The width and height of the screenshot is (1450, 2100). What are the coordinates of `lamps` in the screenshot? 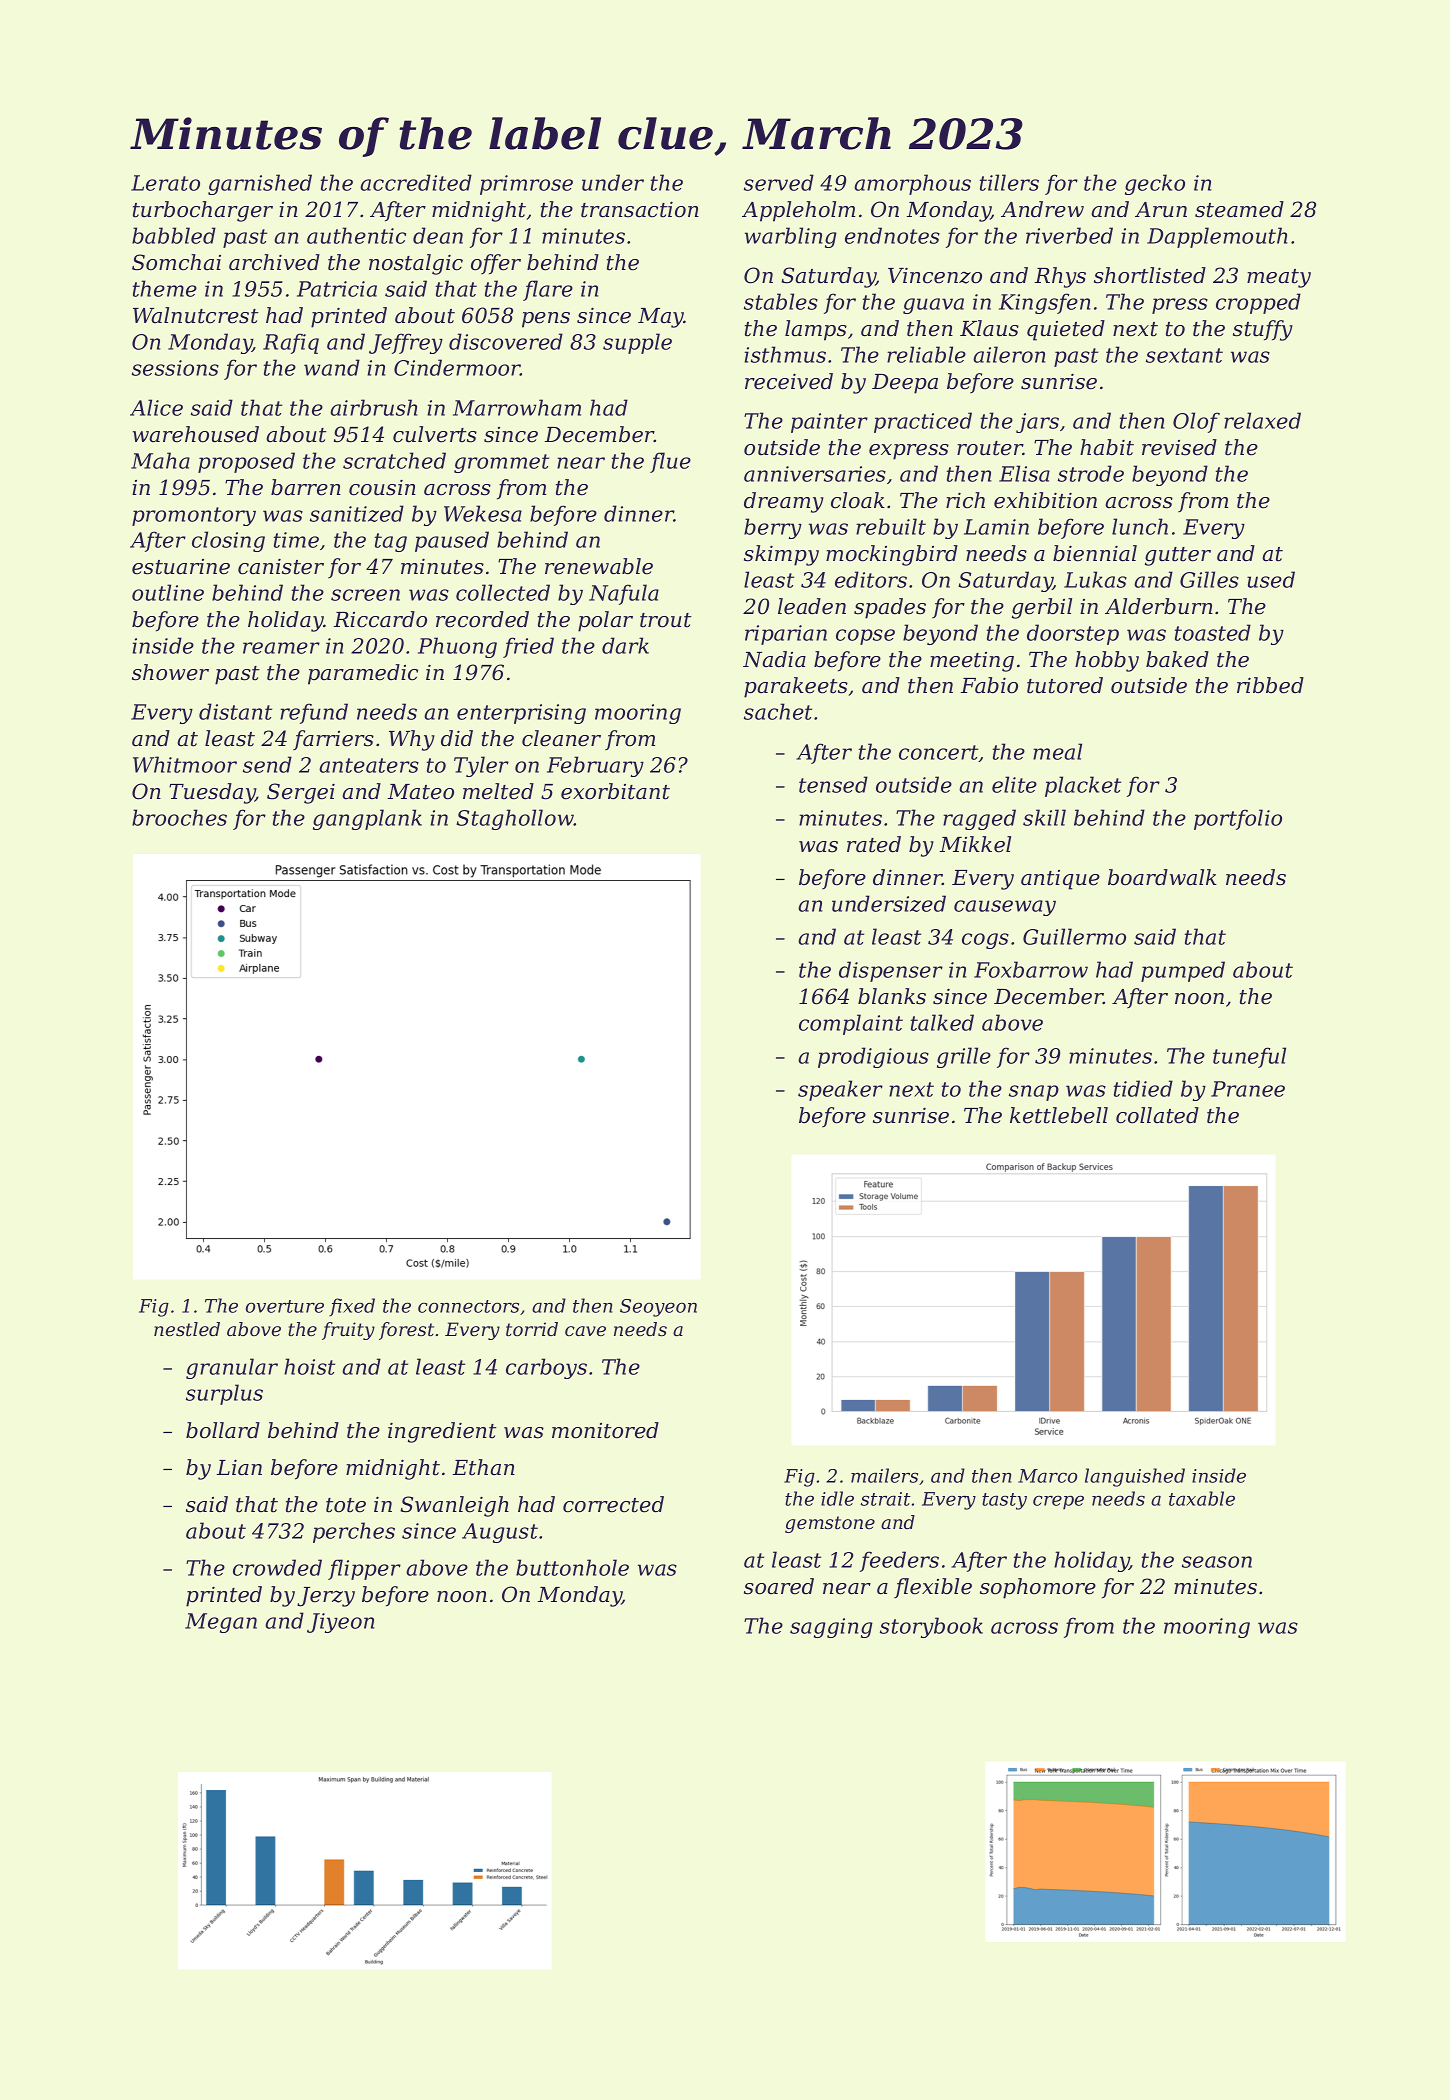 It's located at (816, 330).
